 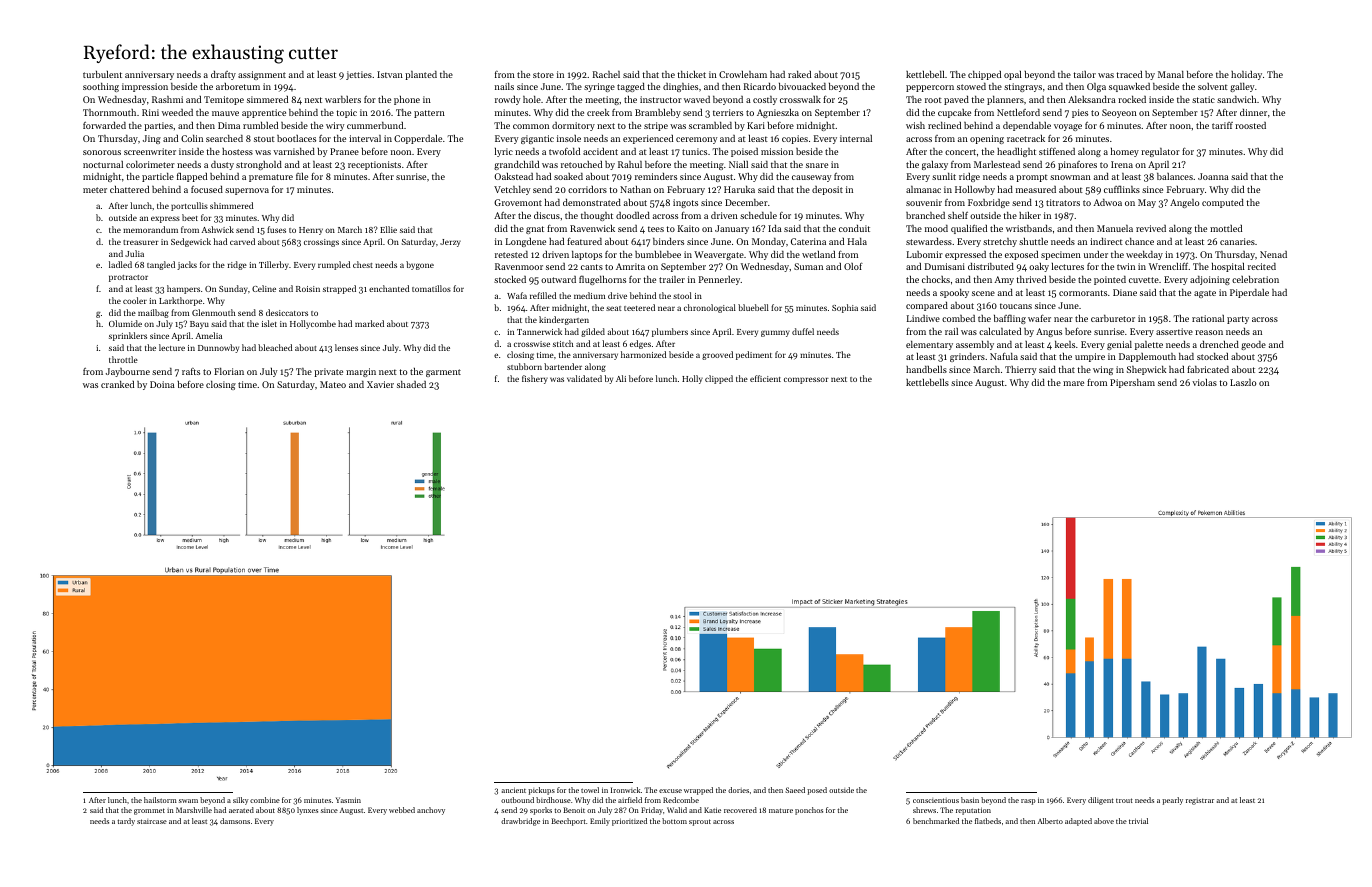 What do you see at coordinates (1213, 176) in the screenshot?
I see `Joanna` at bounding box center [1213, 176].
